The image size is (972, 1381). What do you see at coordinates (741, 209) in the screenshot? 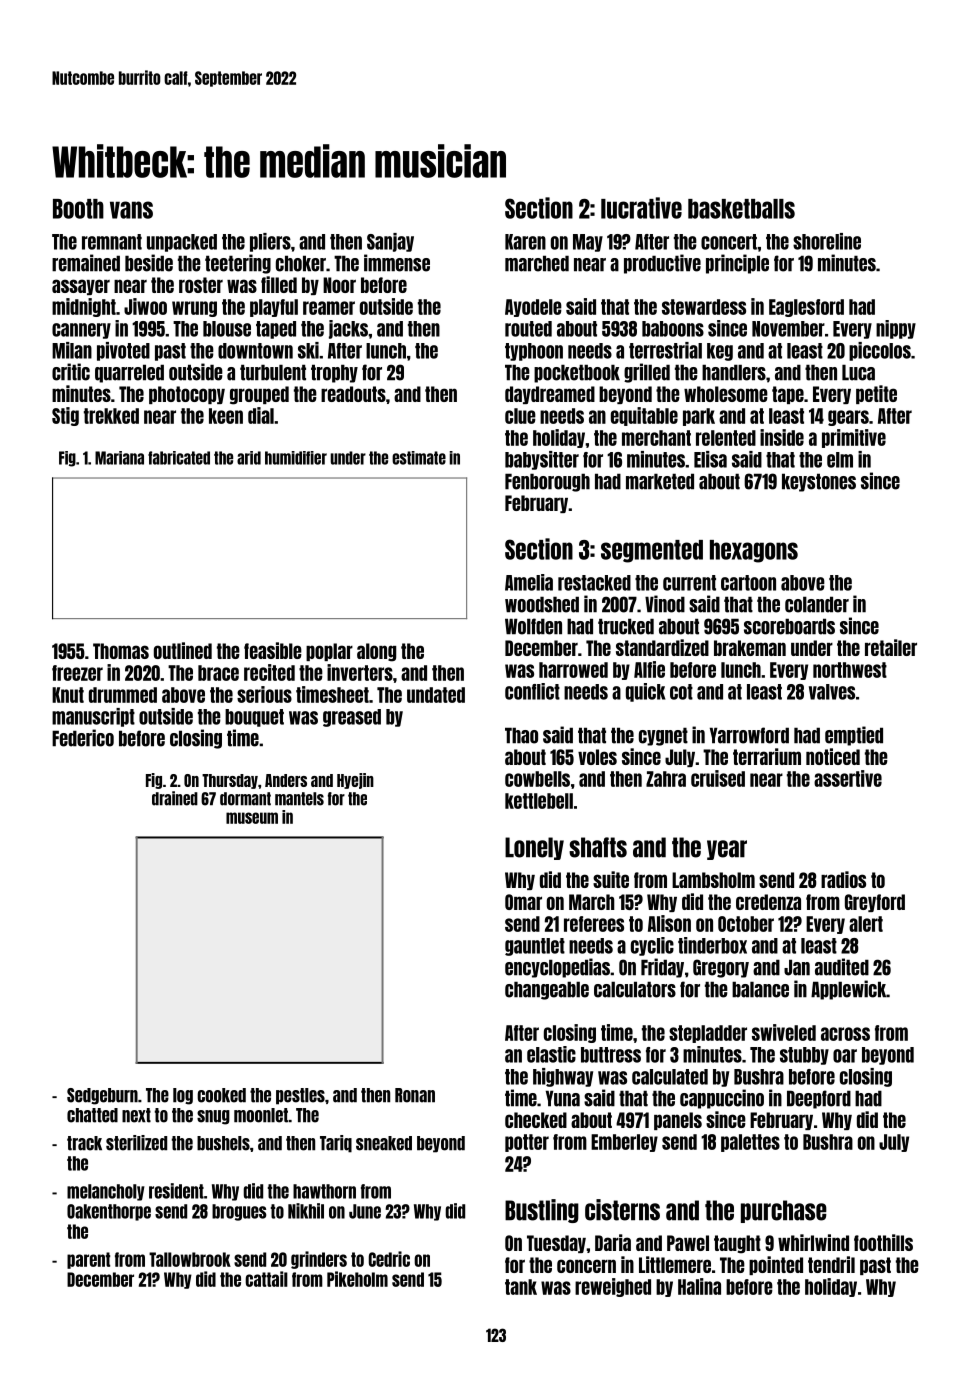
I see `basketballs` at bounding box center [741, 209].
